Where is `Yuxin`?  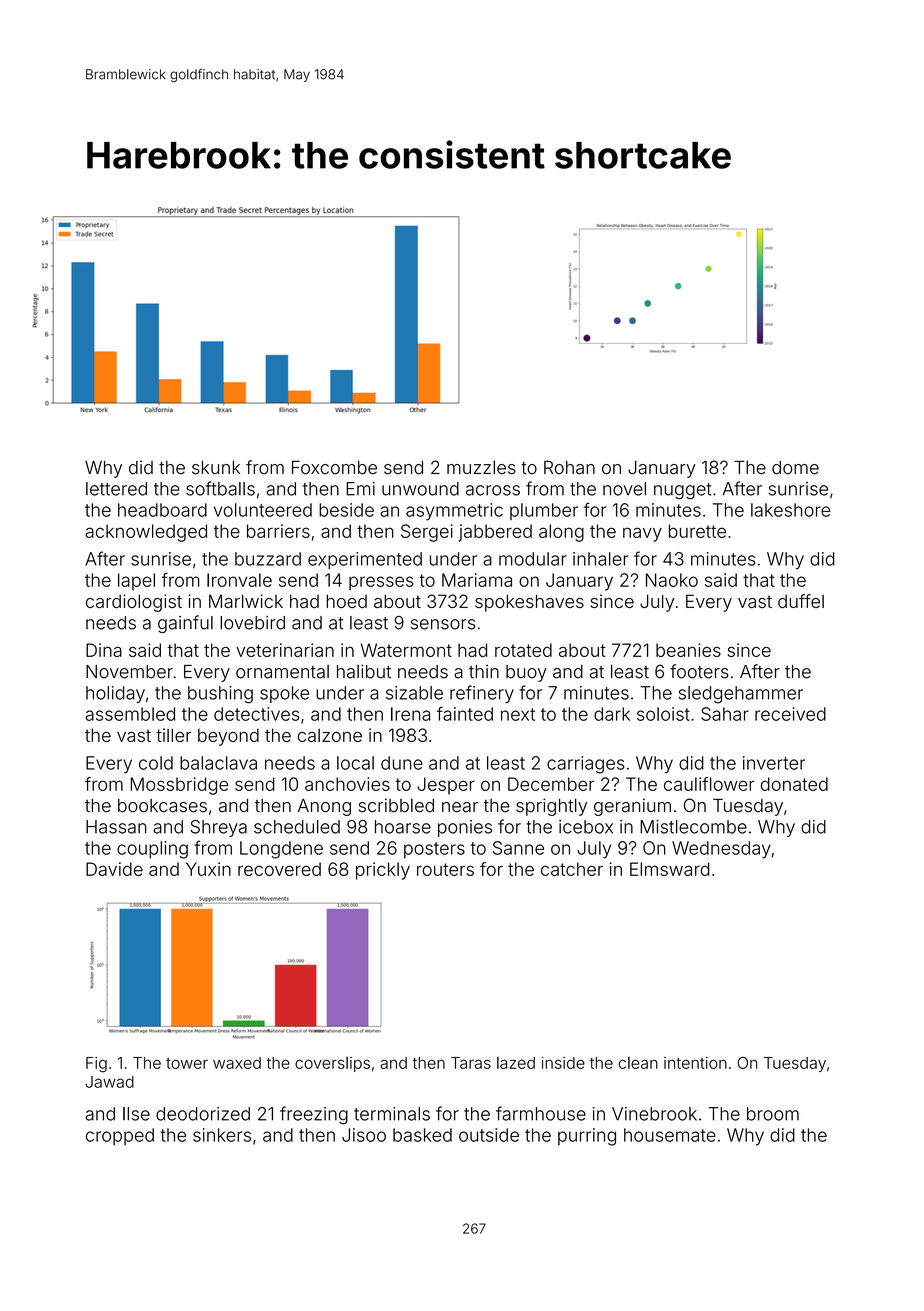 Yuxin is located at coordinates (208, 869).
